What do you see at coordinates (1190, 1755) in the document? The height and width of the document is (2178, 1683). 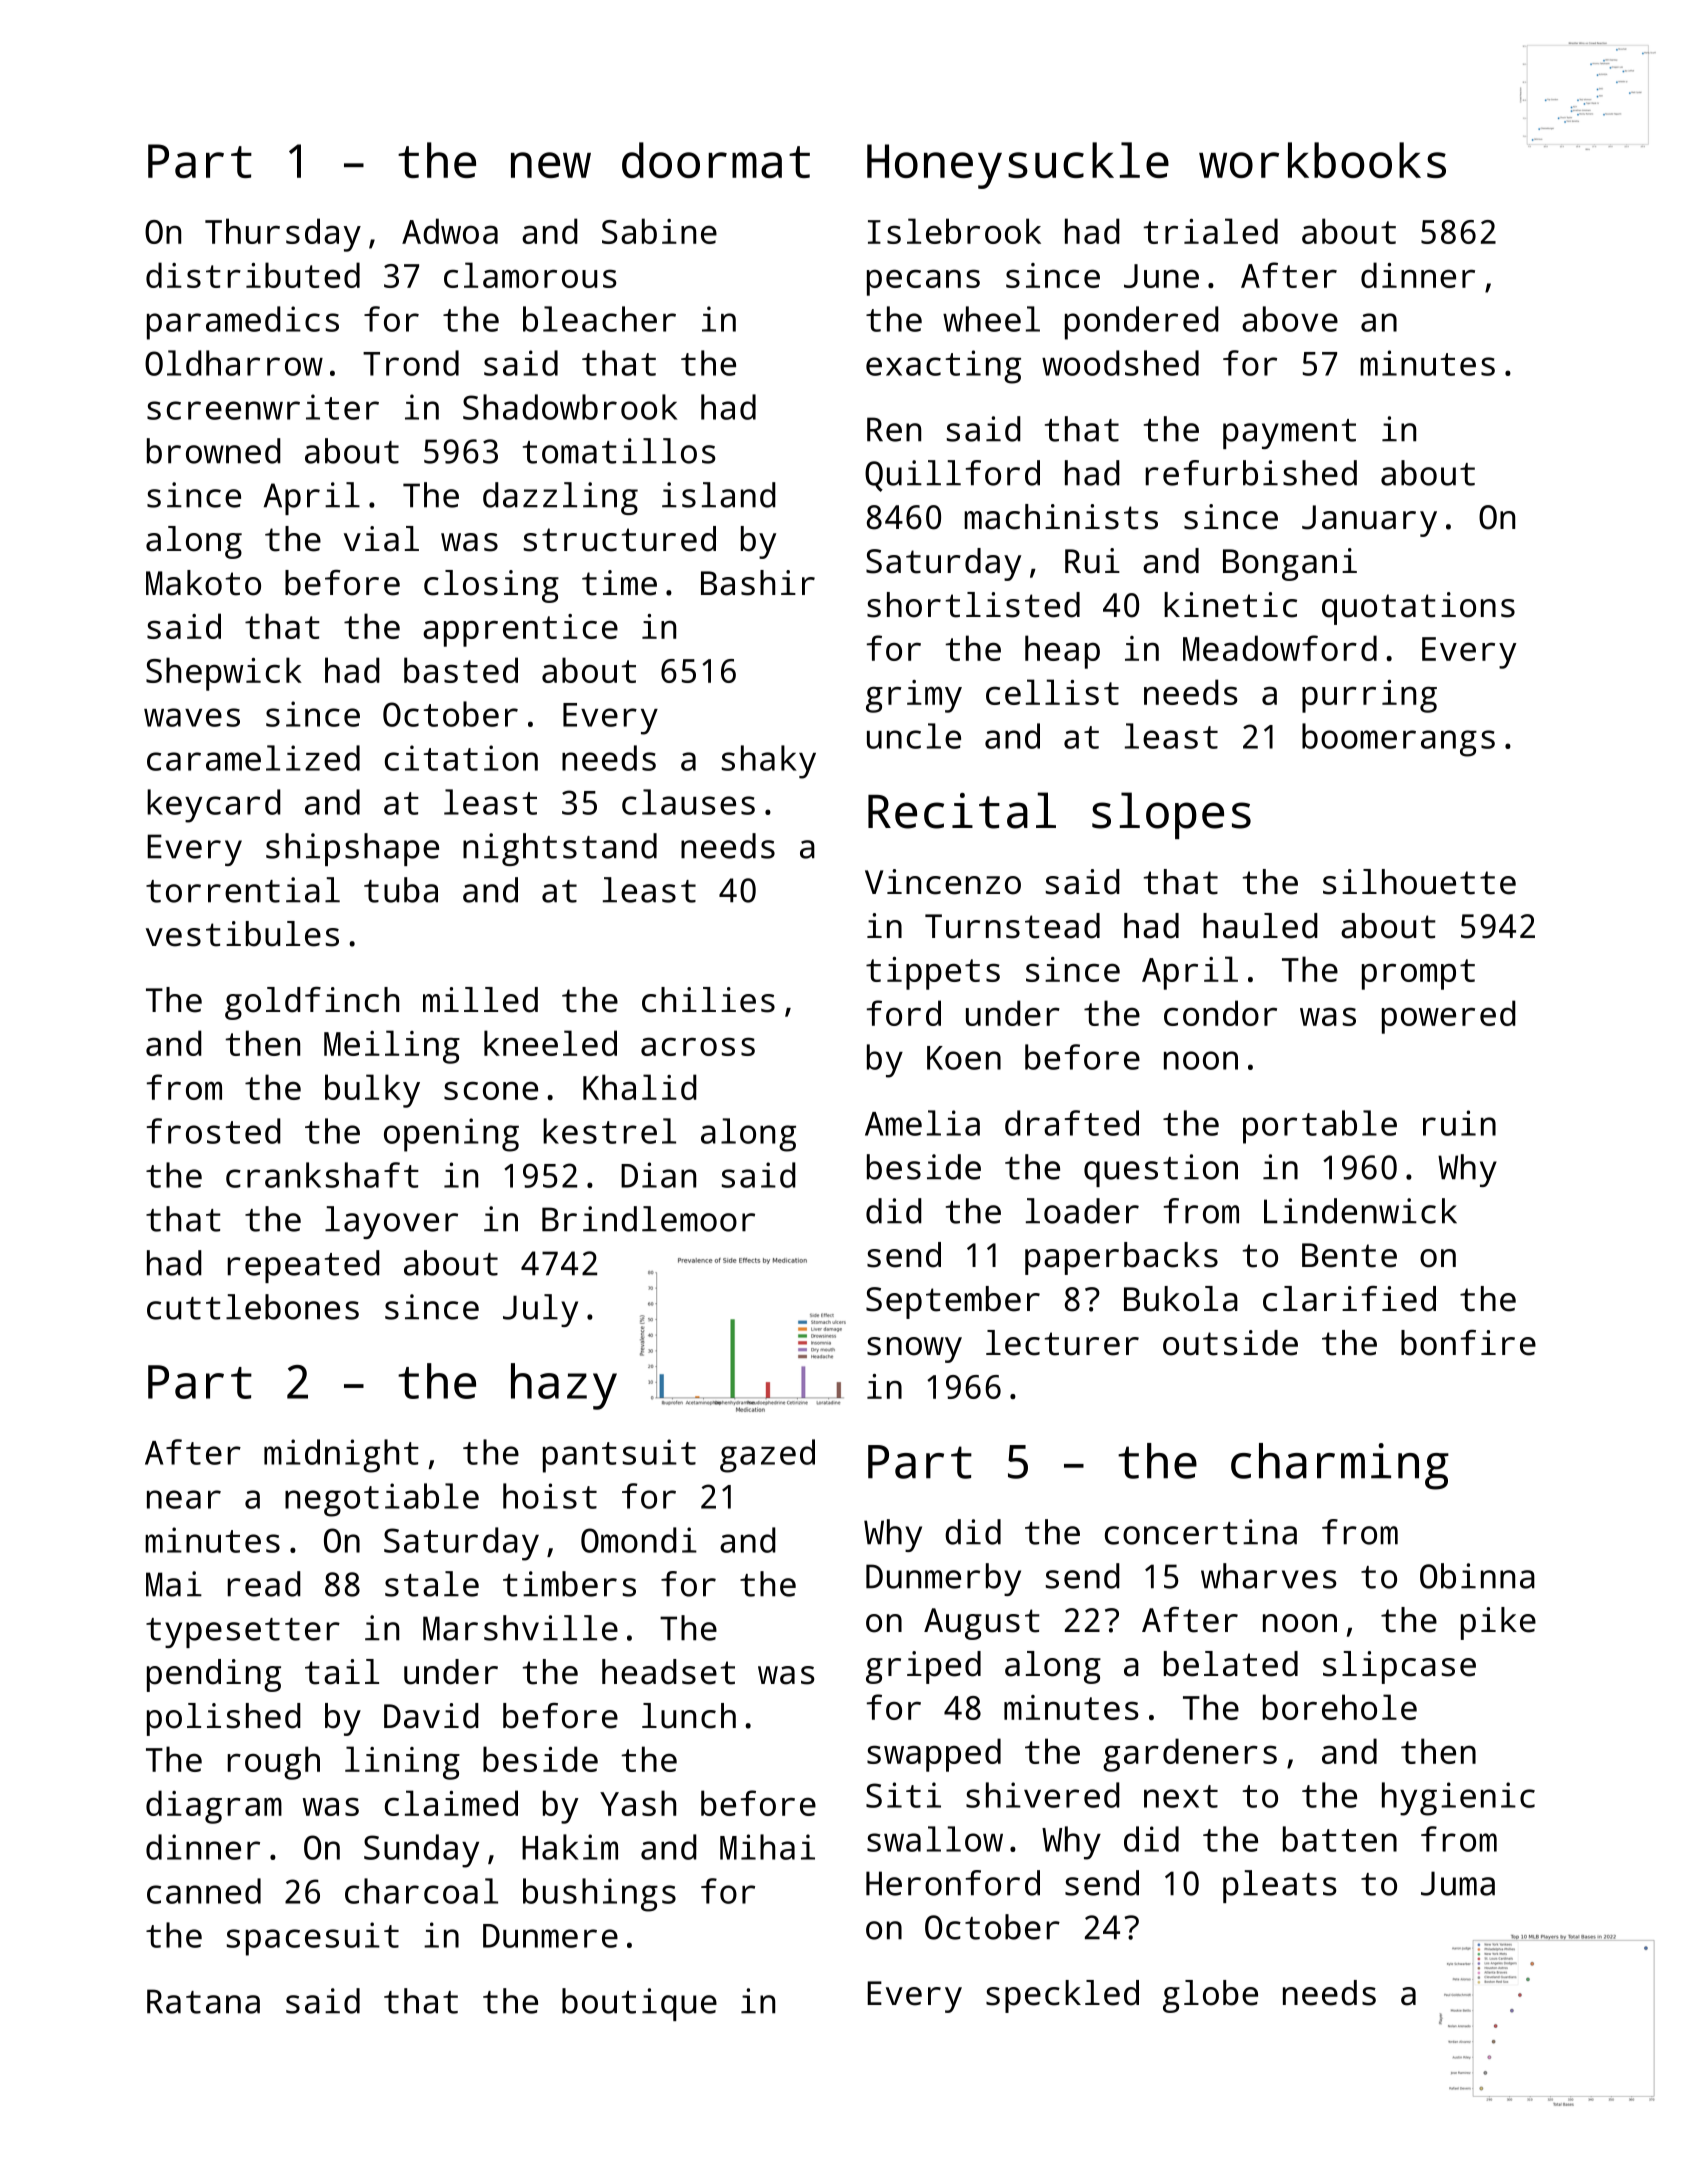 I see `gardeners` at bounding box center [1190, 1755].
